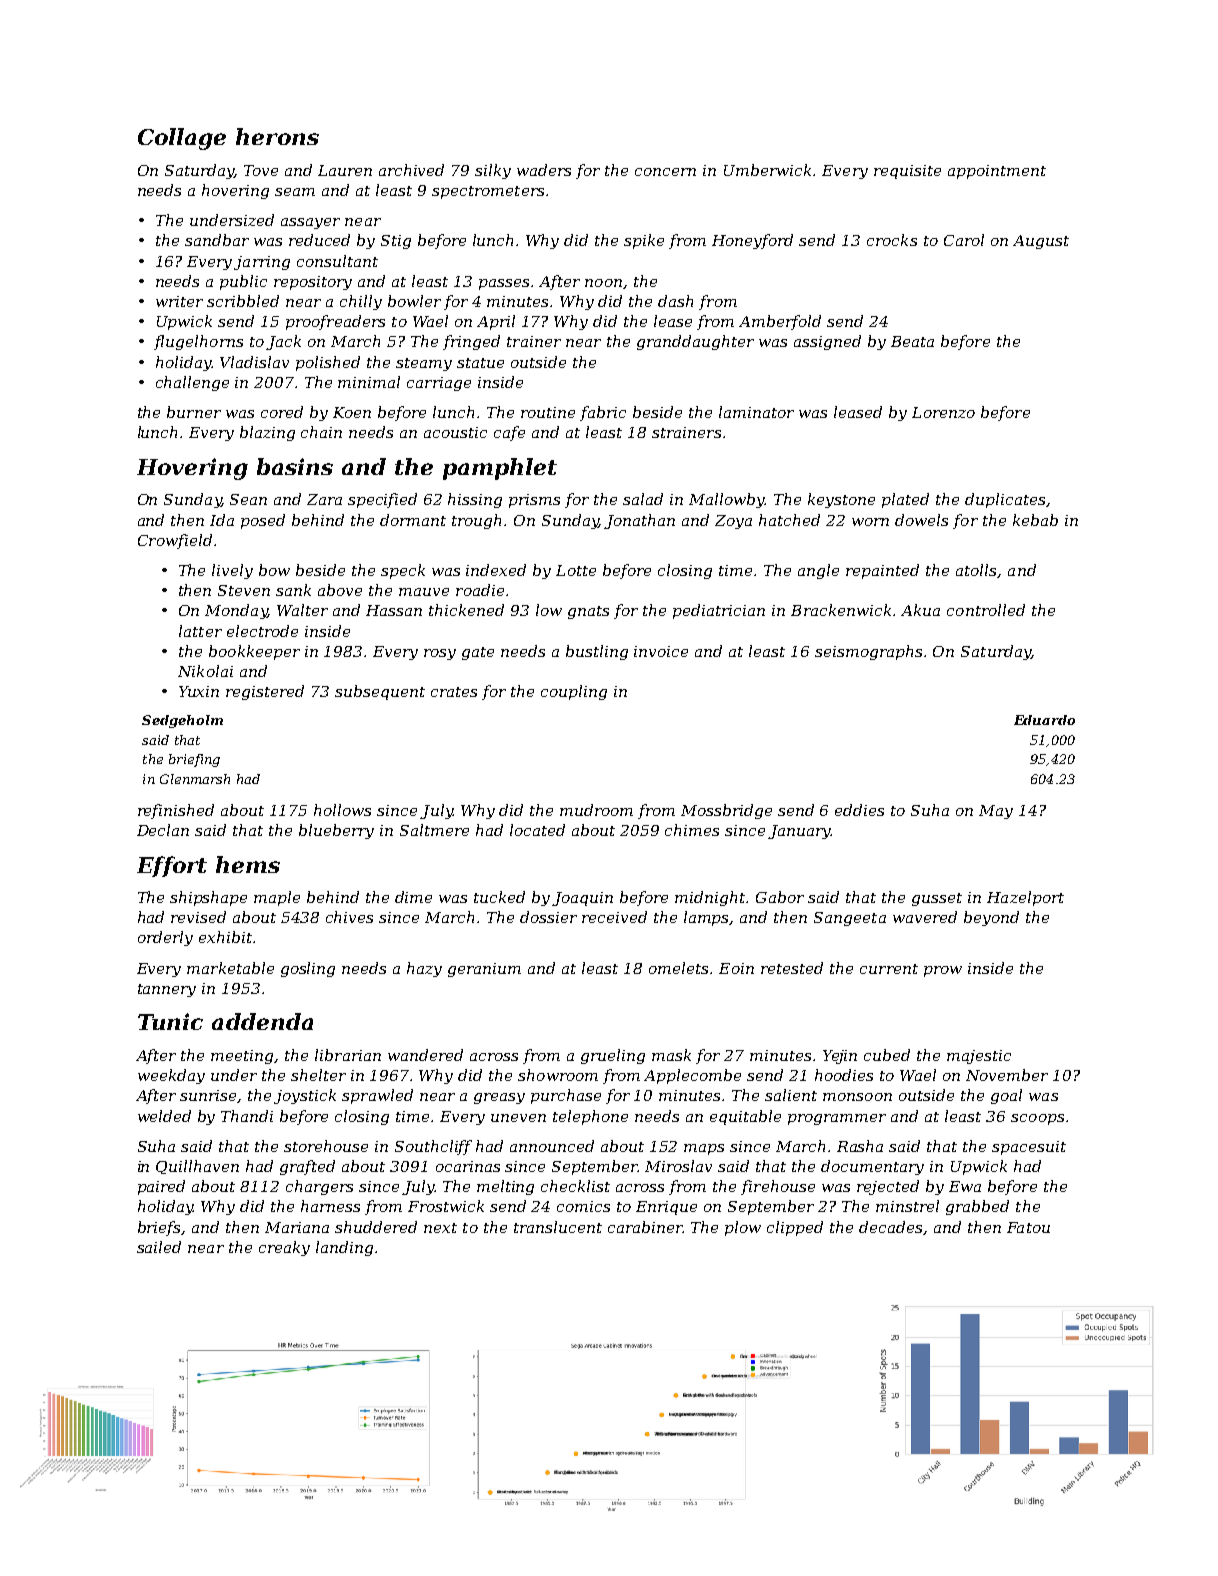 Image resolution: width=1218 pixels, height=1576 pixels. Describe the element at coordinates (937, 899) in the page. I see `gusset` at that location.
